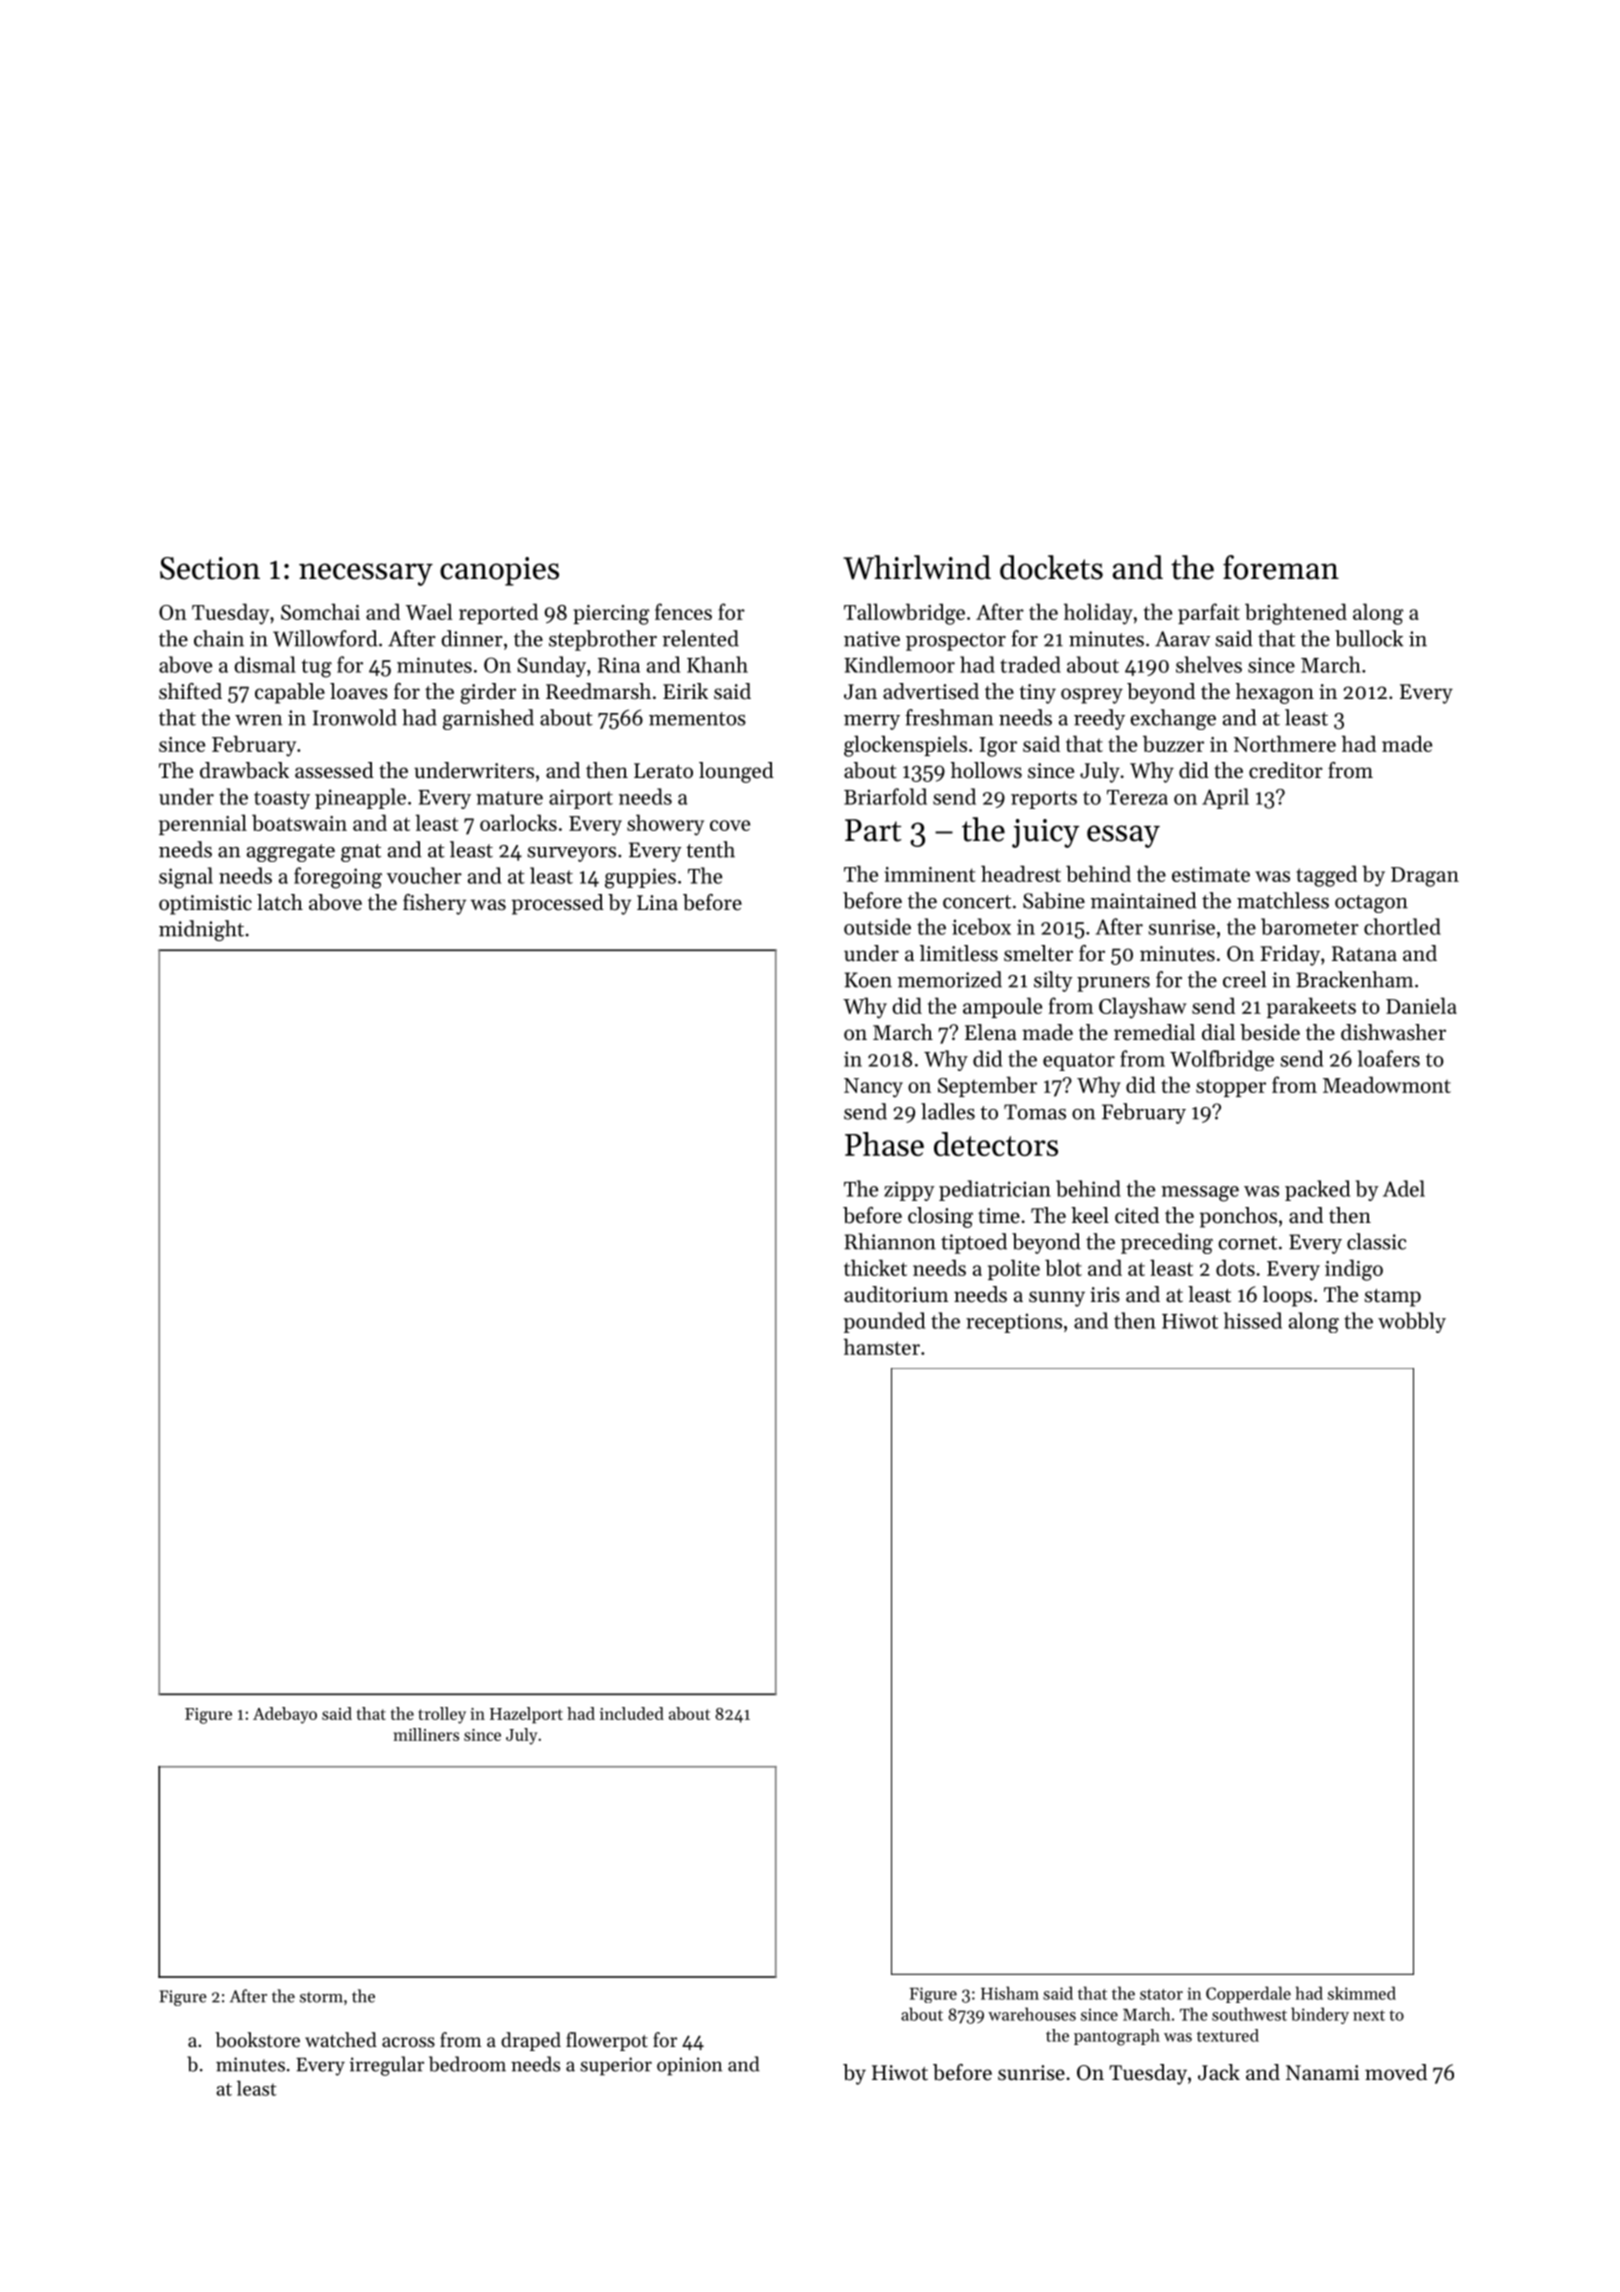 The height and width of the screenshot is (2292, 1620). I want to click on dockets, so click(1051, 567).
